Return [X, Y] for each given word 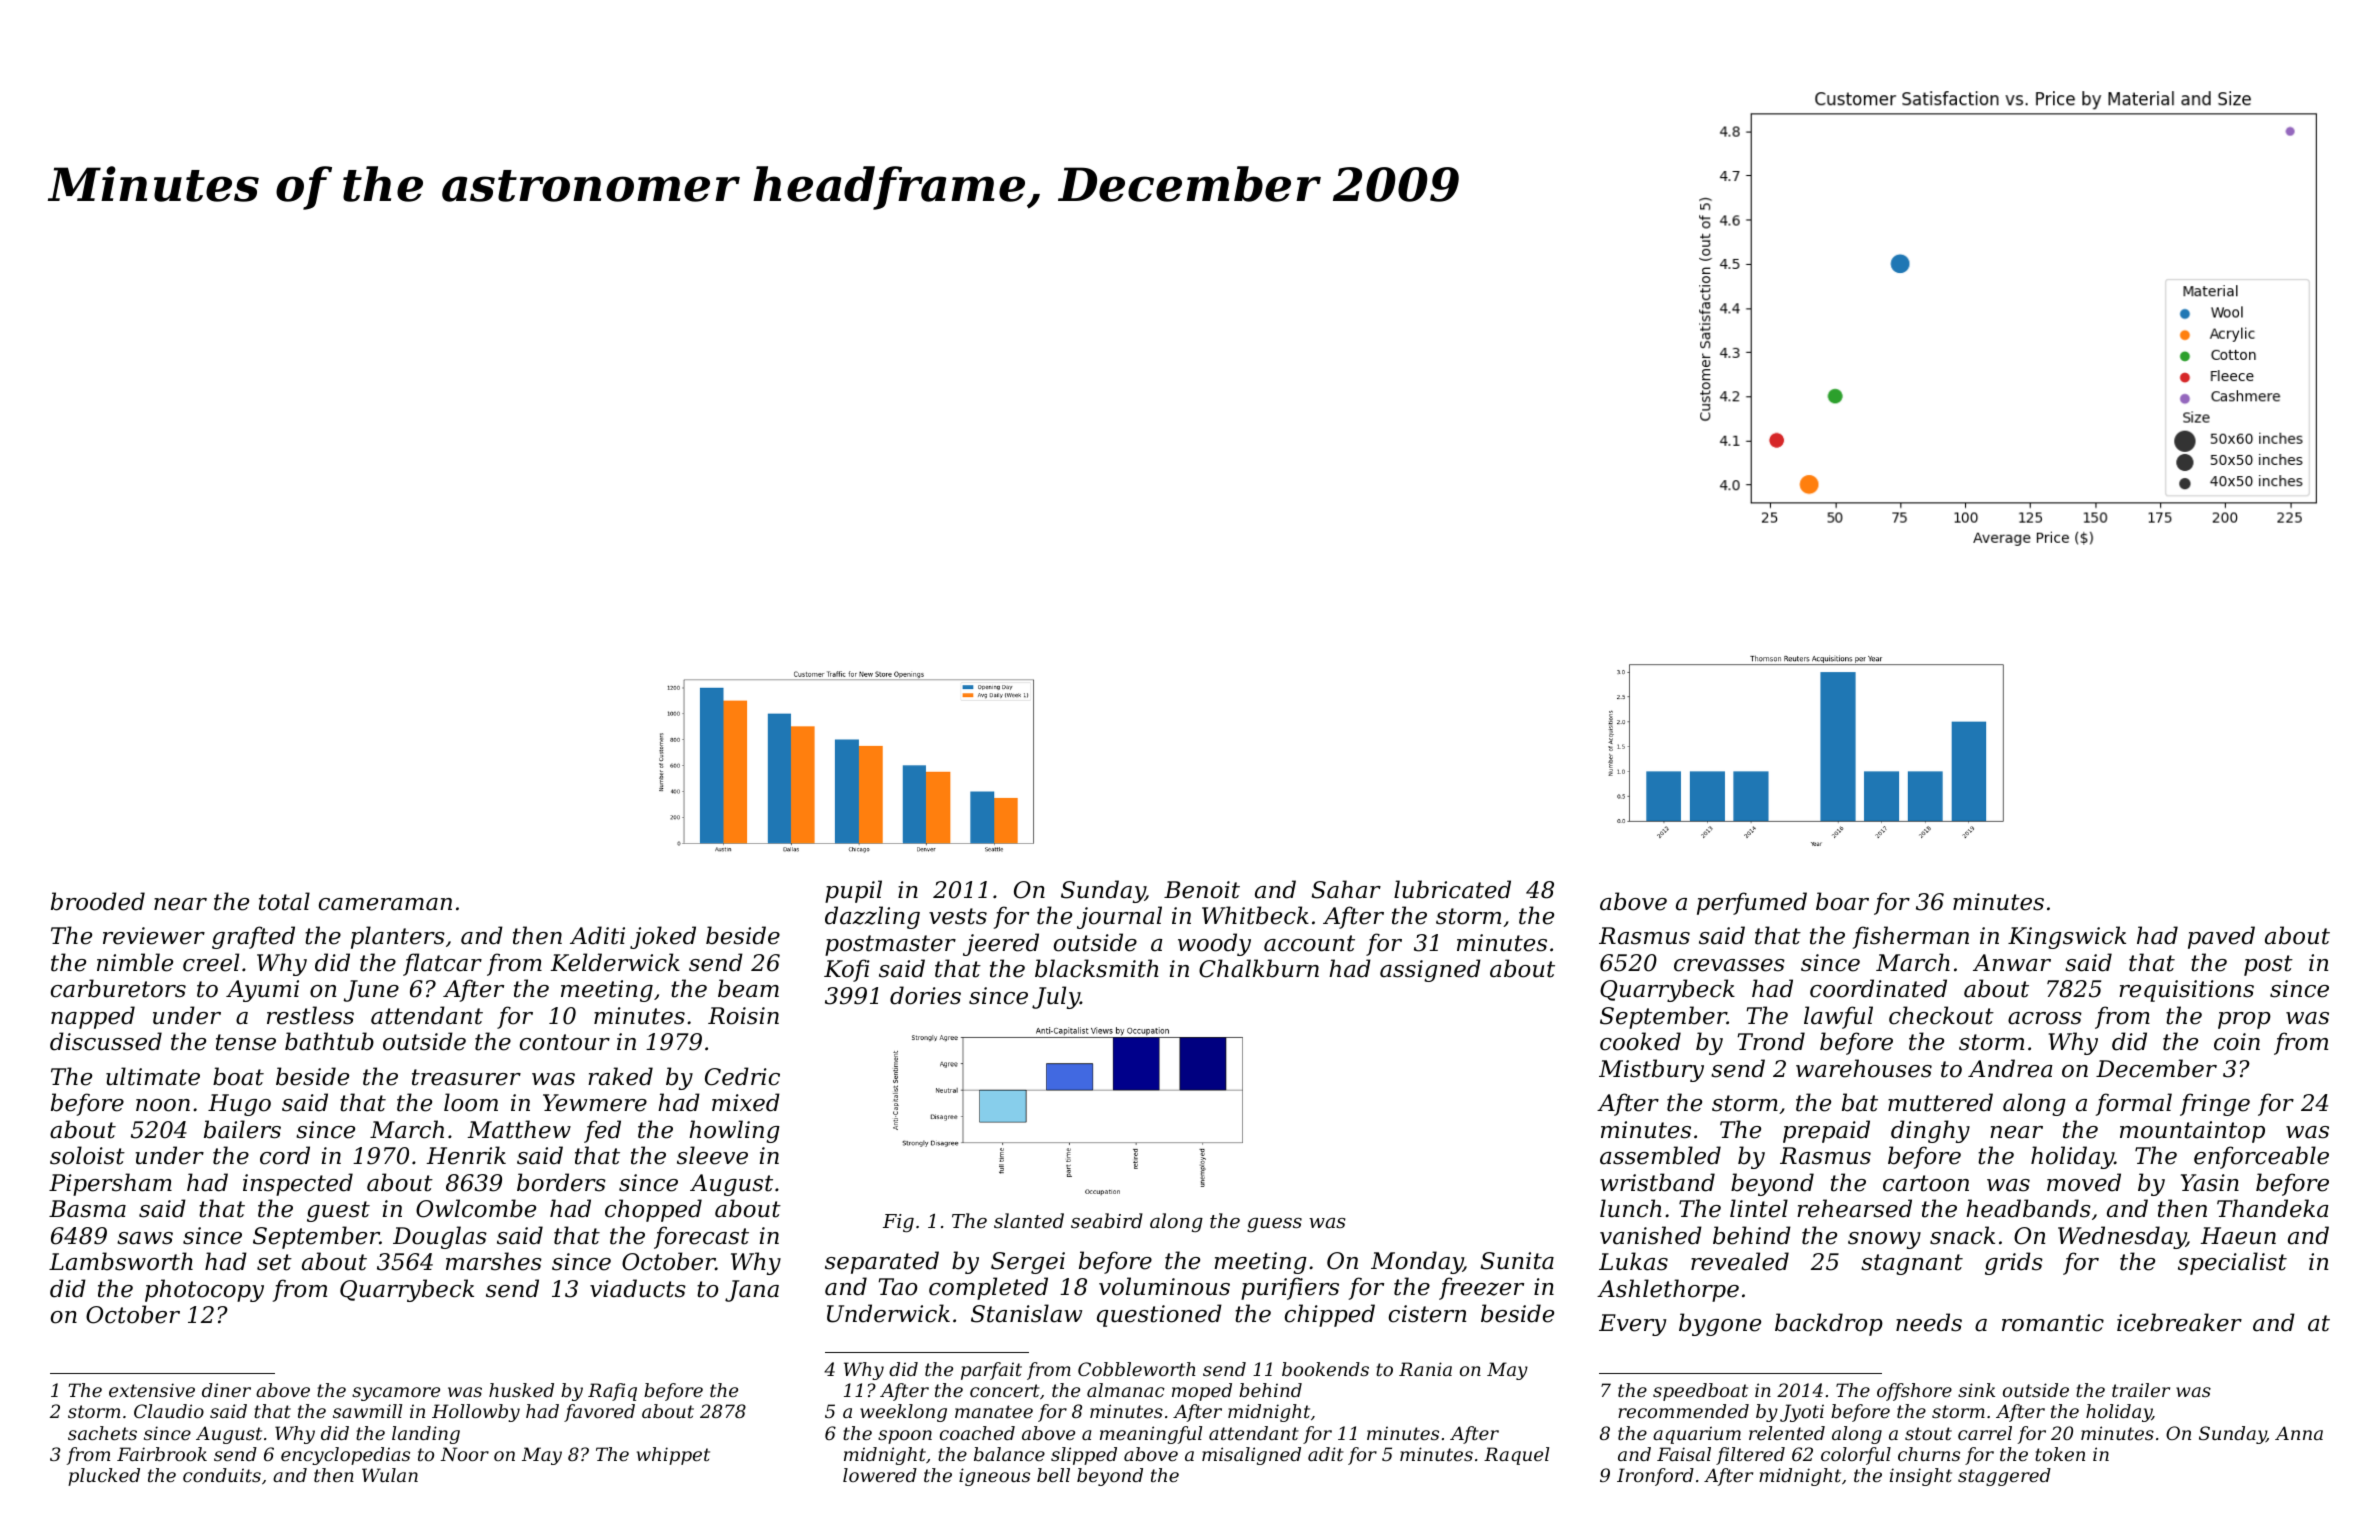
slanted [1029, 1220]
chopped [653, 1210]
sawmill [367, 1411]
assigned [1430, 970]
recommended [1683, 1411]
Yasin [2210, 1183]
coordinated [1878, 988]
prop [2244, 1020]
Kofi [847, 970]
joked [663, 937]
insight [1921, 1477]
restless [310, 1015]
